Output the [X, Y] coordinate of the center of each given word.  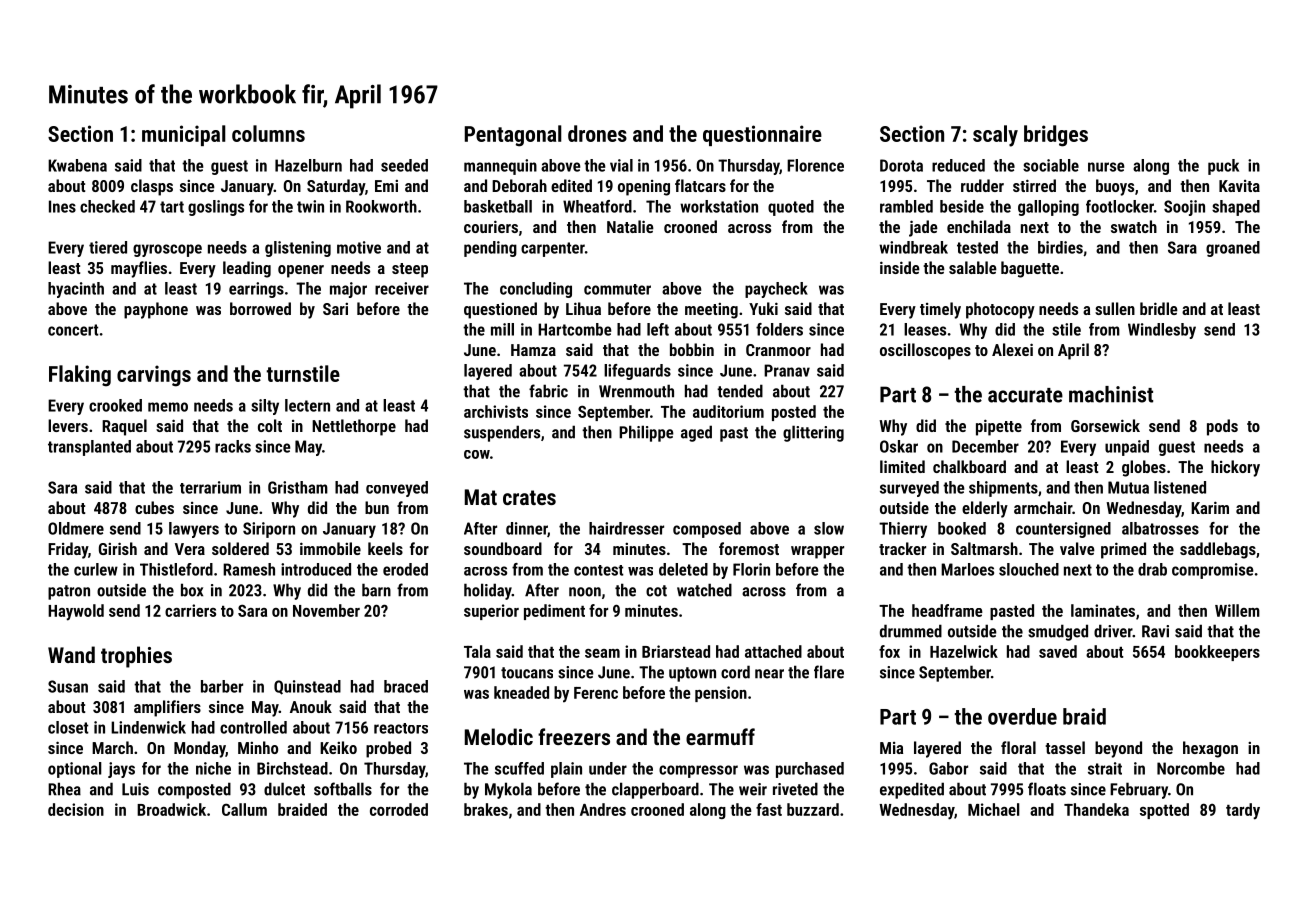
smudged [1058, 632]
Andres [603, 809]
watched [704, 590]
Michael [994, 809]
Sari [335, 309]
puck [1223, 167]
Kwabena [77, 165]
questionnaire [762, 135]
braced [406, 686]
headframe [947, 610]
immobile [330, 548]
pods [1222, 427]
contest [599, 570]
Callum [244, 809]
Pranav [787, 370]
